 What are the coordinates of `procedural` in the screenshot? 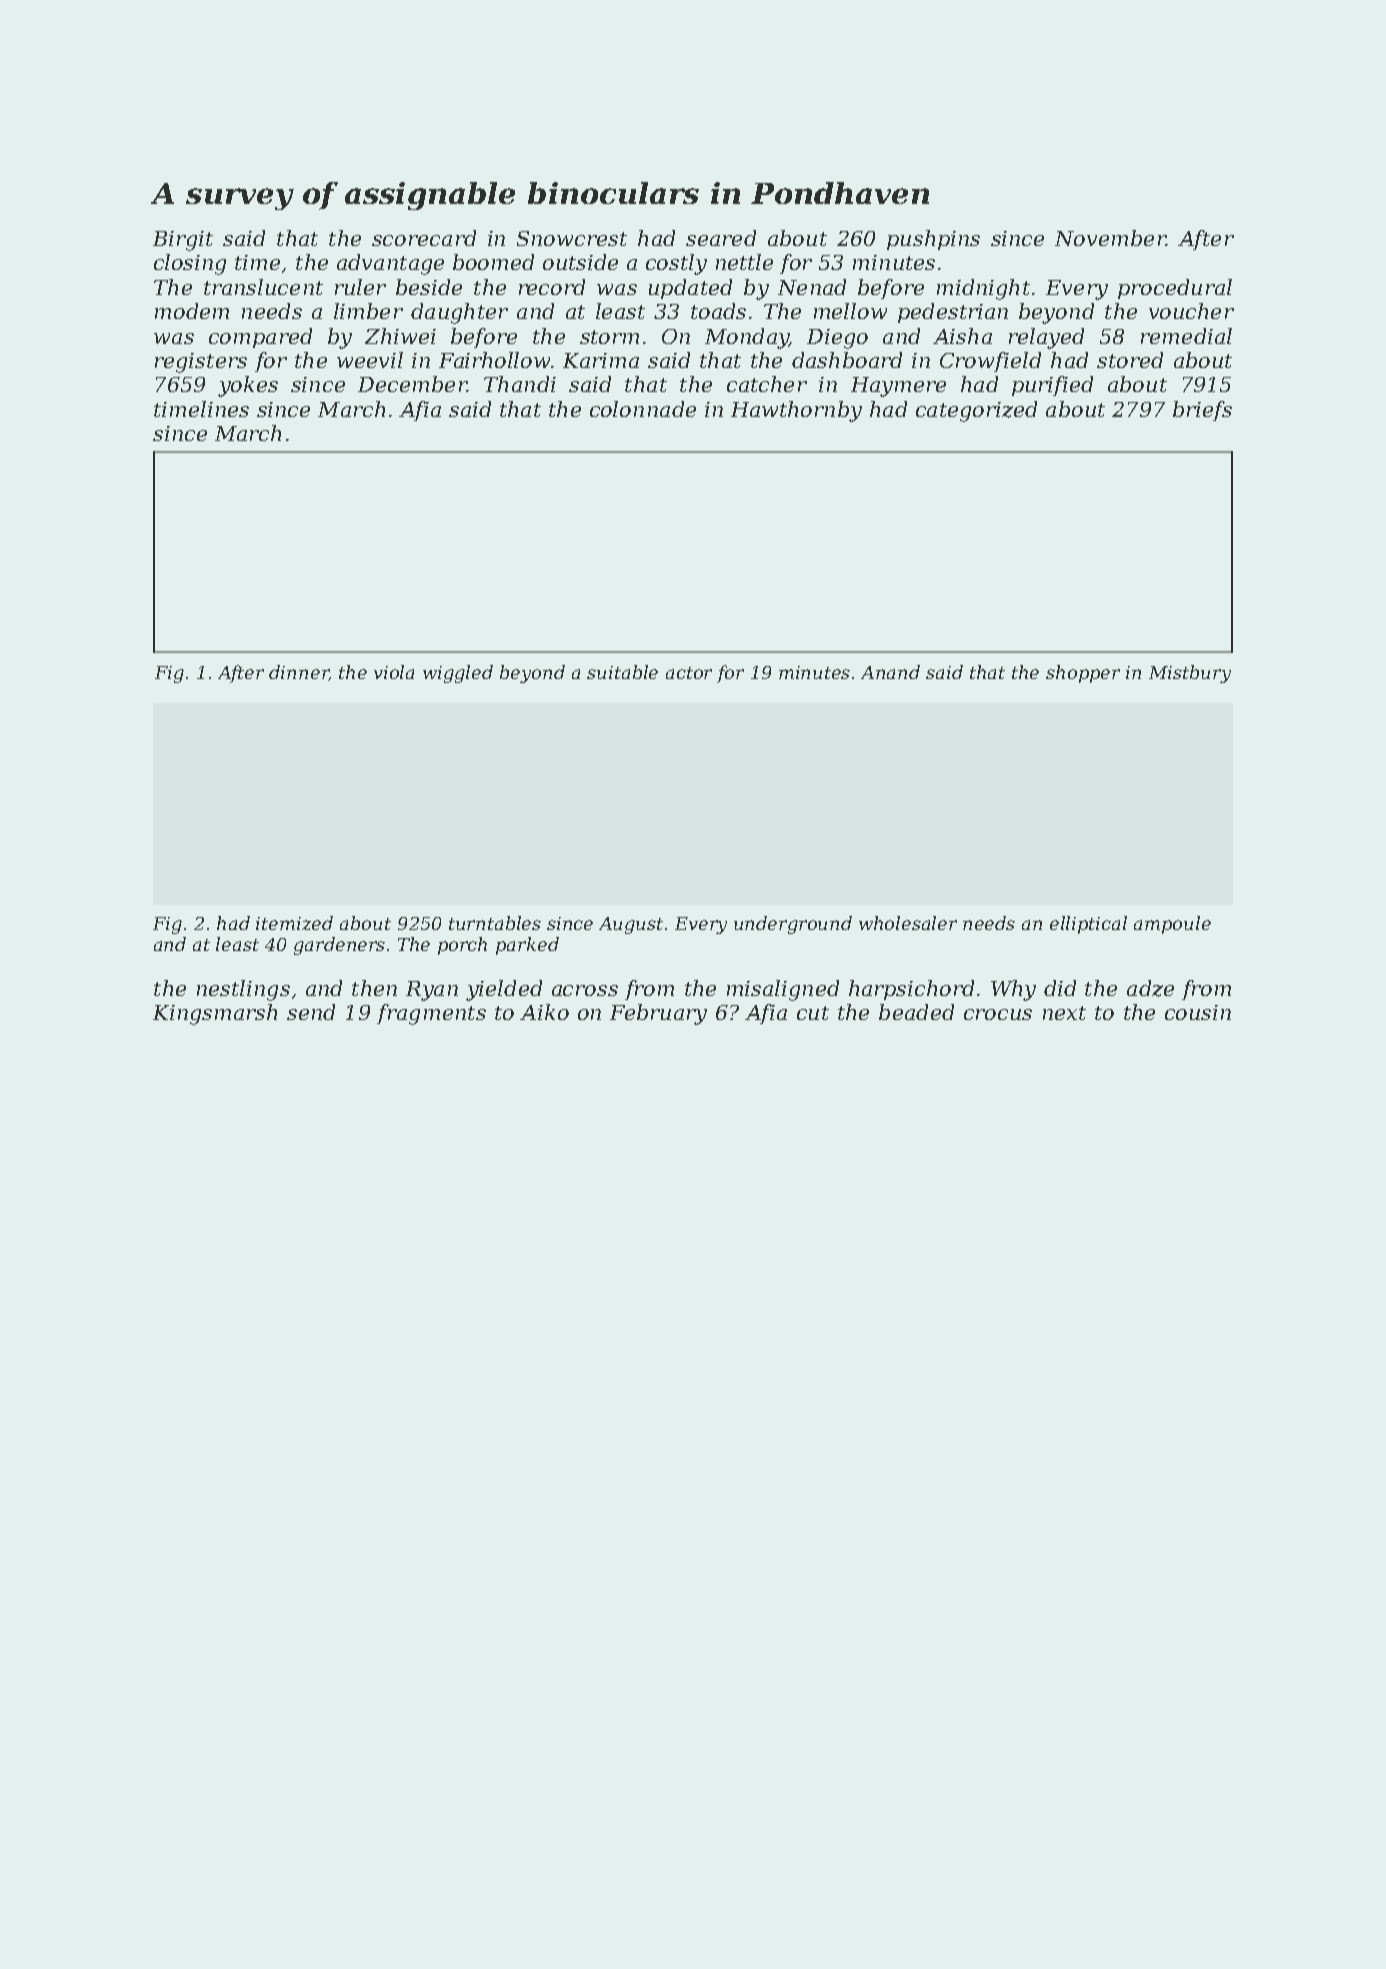 It's located at (1175, 289).
